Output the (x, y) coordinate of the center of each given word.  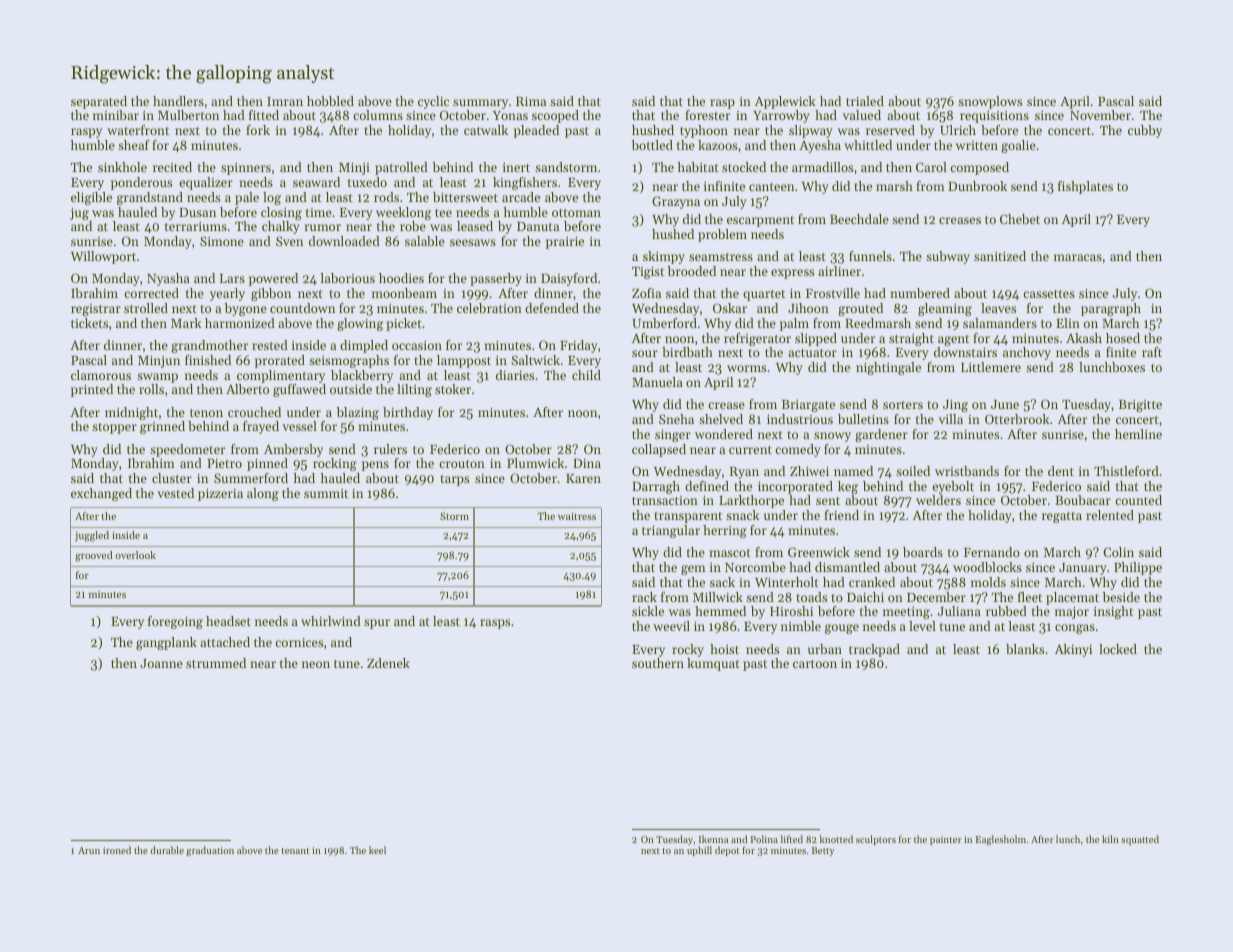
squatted (1140, 840)
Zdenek (388, 663)
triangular (671, 531)
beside (1121, 597)
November (1100, 115)
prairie (565, 242)
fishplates (1085, 187)
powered (273, 279)
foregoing (175, 622)
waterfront (138, 130)
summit (326, 493)
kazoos (717, 145)
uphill (699, 851)
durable (167, 850)
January (1083, 569)
